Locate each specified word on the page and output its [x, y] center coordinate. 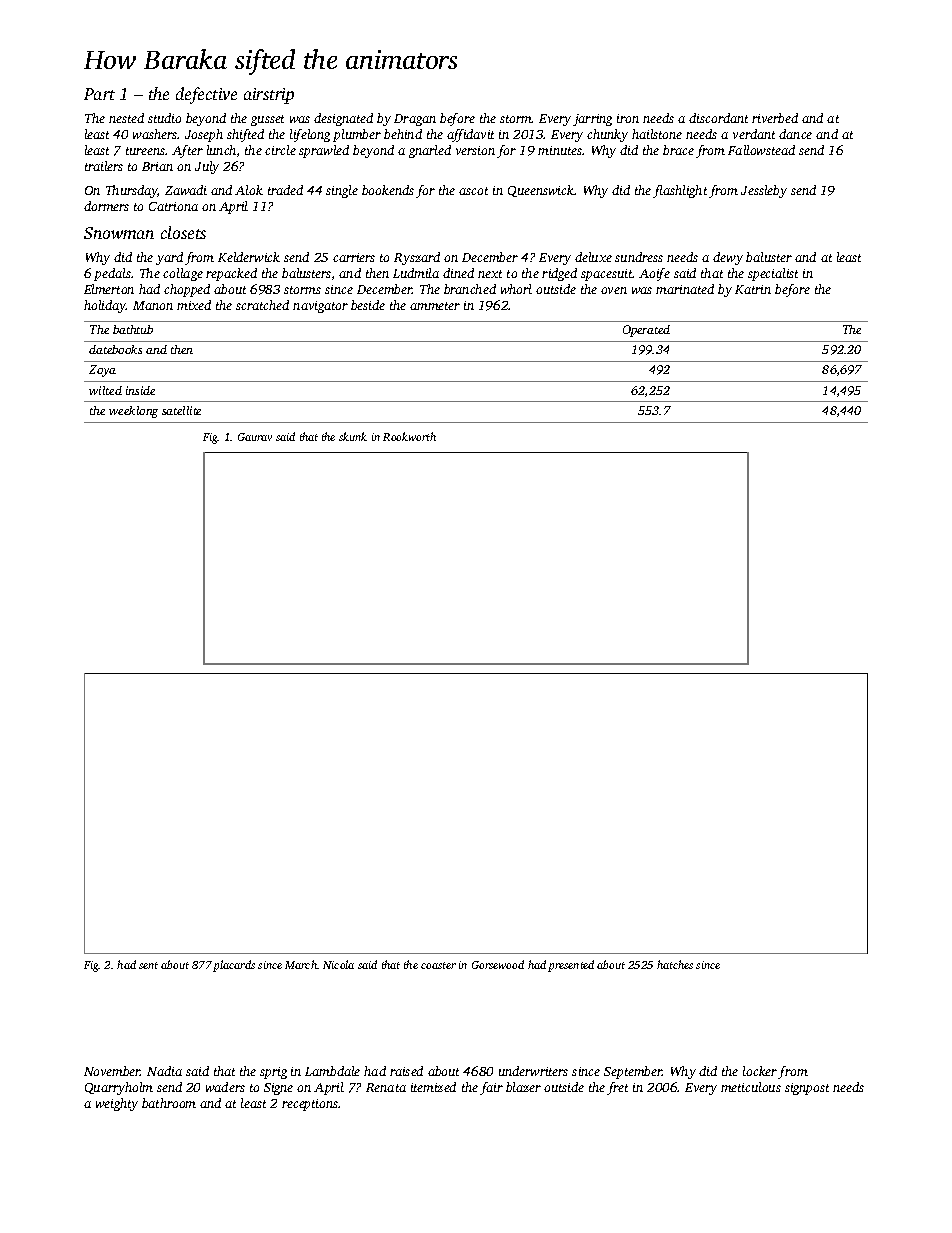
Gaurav [255, 437]
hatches [675, 964]
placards [234, 966]
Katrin [753, 289]
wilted [105, 390]
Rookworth [409, 436]
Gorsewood [498, 964]
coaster [438, 965]
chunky [607, 135]
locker [760, 1071]
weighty [117, 1104]
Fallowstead [761, 150]
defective [206, 95]
